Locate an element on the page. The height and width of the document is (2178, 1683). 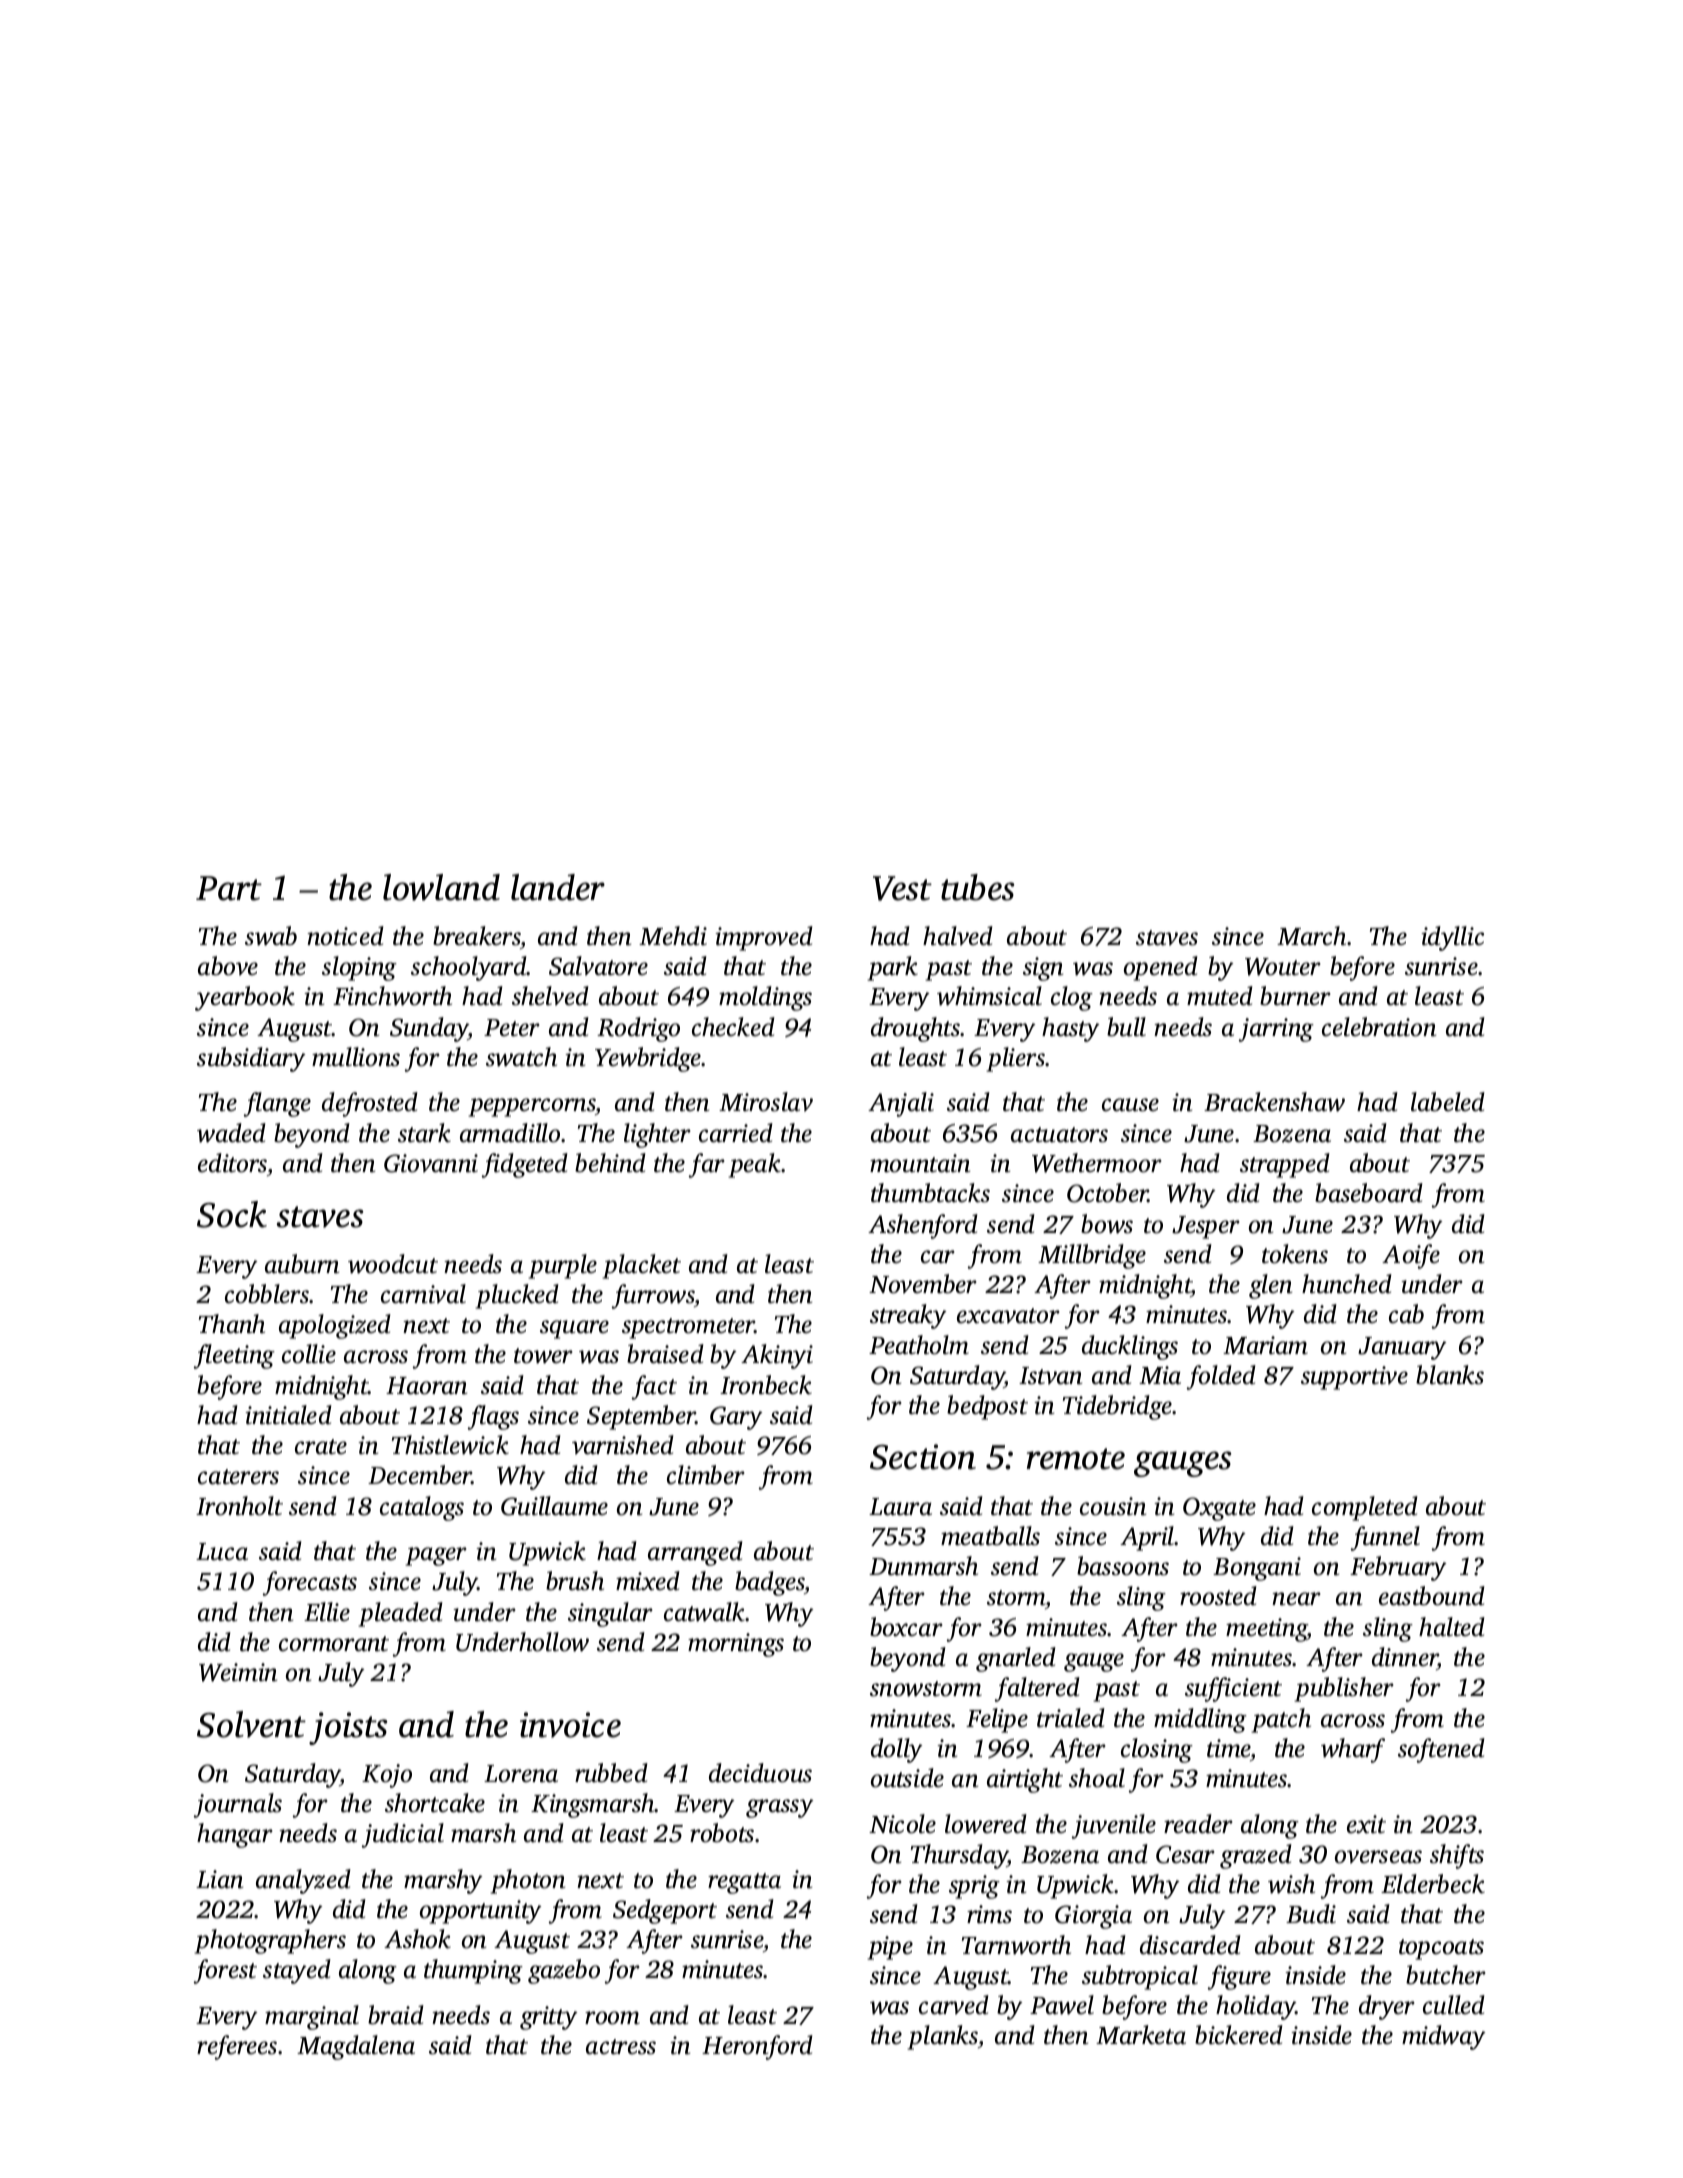
completed is located at coordinates (1365, 1508).
